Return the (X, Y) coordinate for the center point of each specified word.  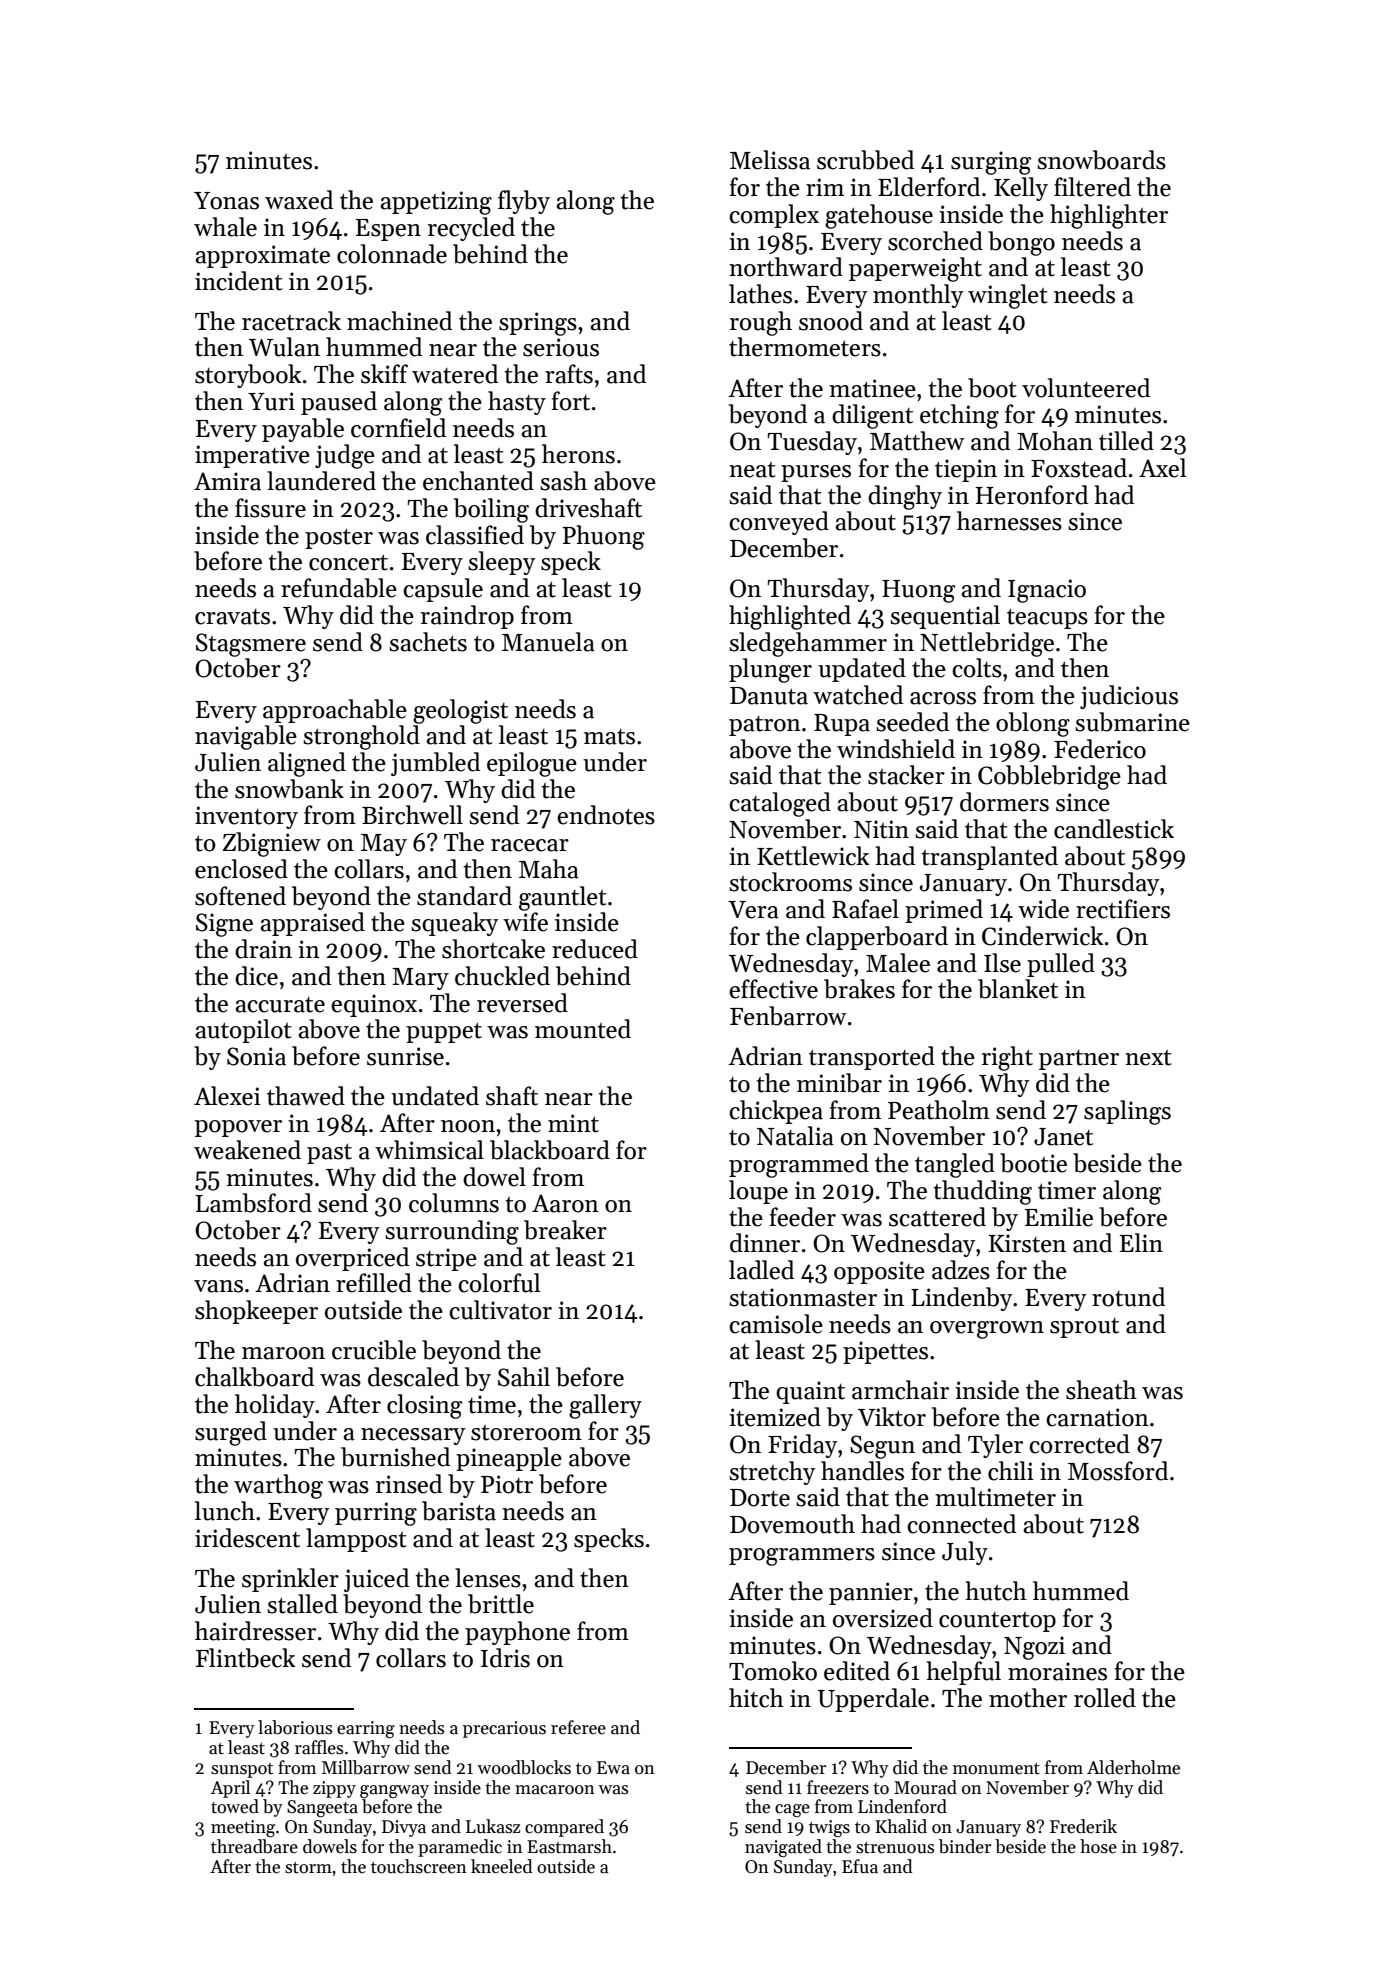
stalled (302, 1604)
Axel (1163, 468)
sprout (1084, 1328)
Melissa (770, 160)
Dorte (760, 1498)
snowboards (1101, 160)
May (384, 845)
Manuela (548, 642)
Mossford (1118, 1471)
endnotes (606, 815)
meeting (243, 1828)
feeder (803, 1217)
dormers (1004, 802)
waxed (299, 200)
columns (454, 1203)
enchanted (478, 481)
